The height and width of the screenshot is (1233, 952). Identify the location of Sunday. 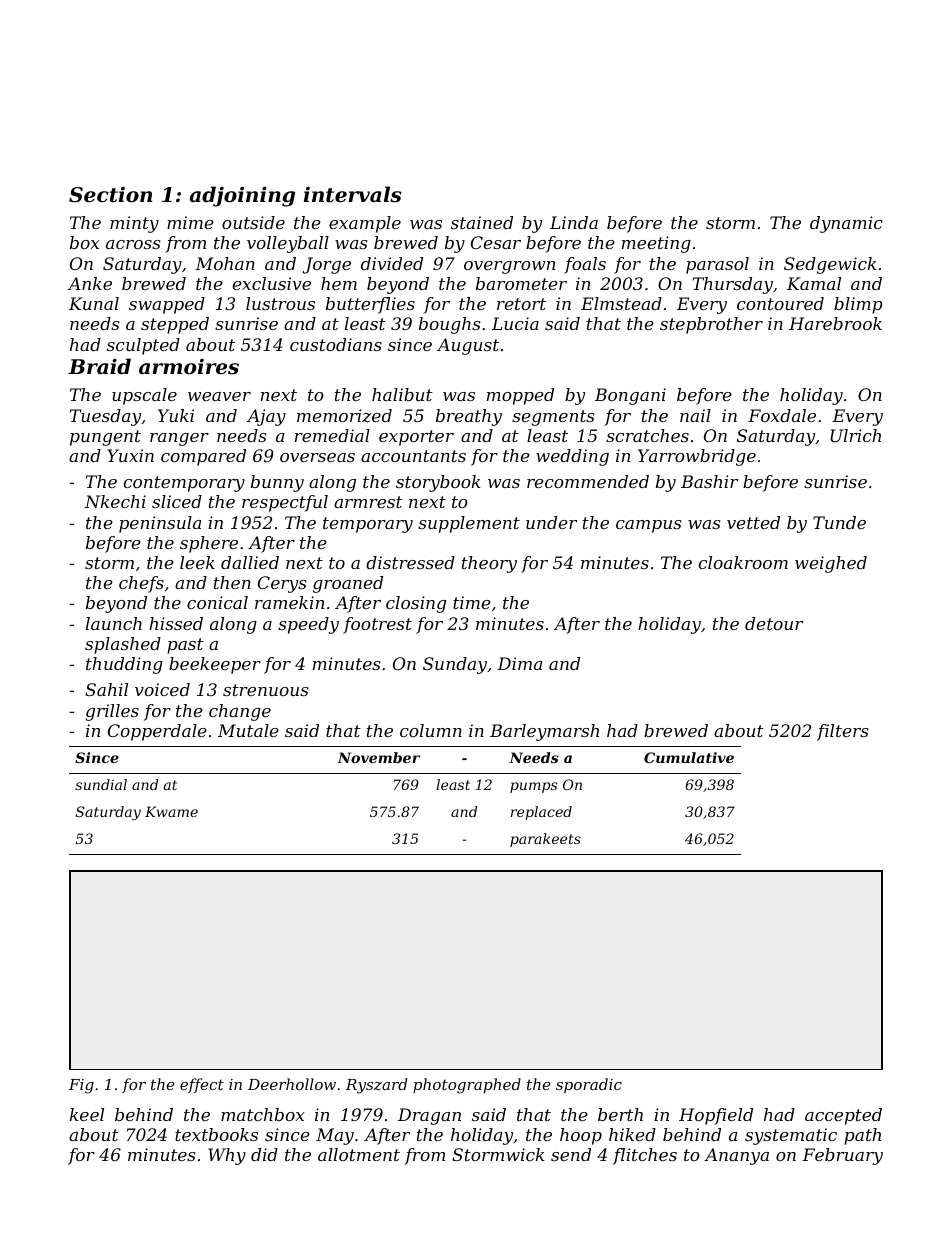
(455, 665).
